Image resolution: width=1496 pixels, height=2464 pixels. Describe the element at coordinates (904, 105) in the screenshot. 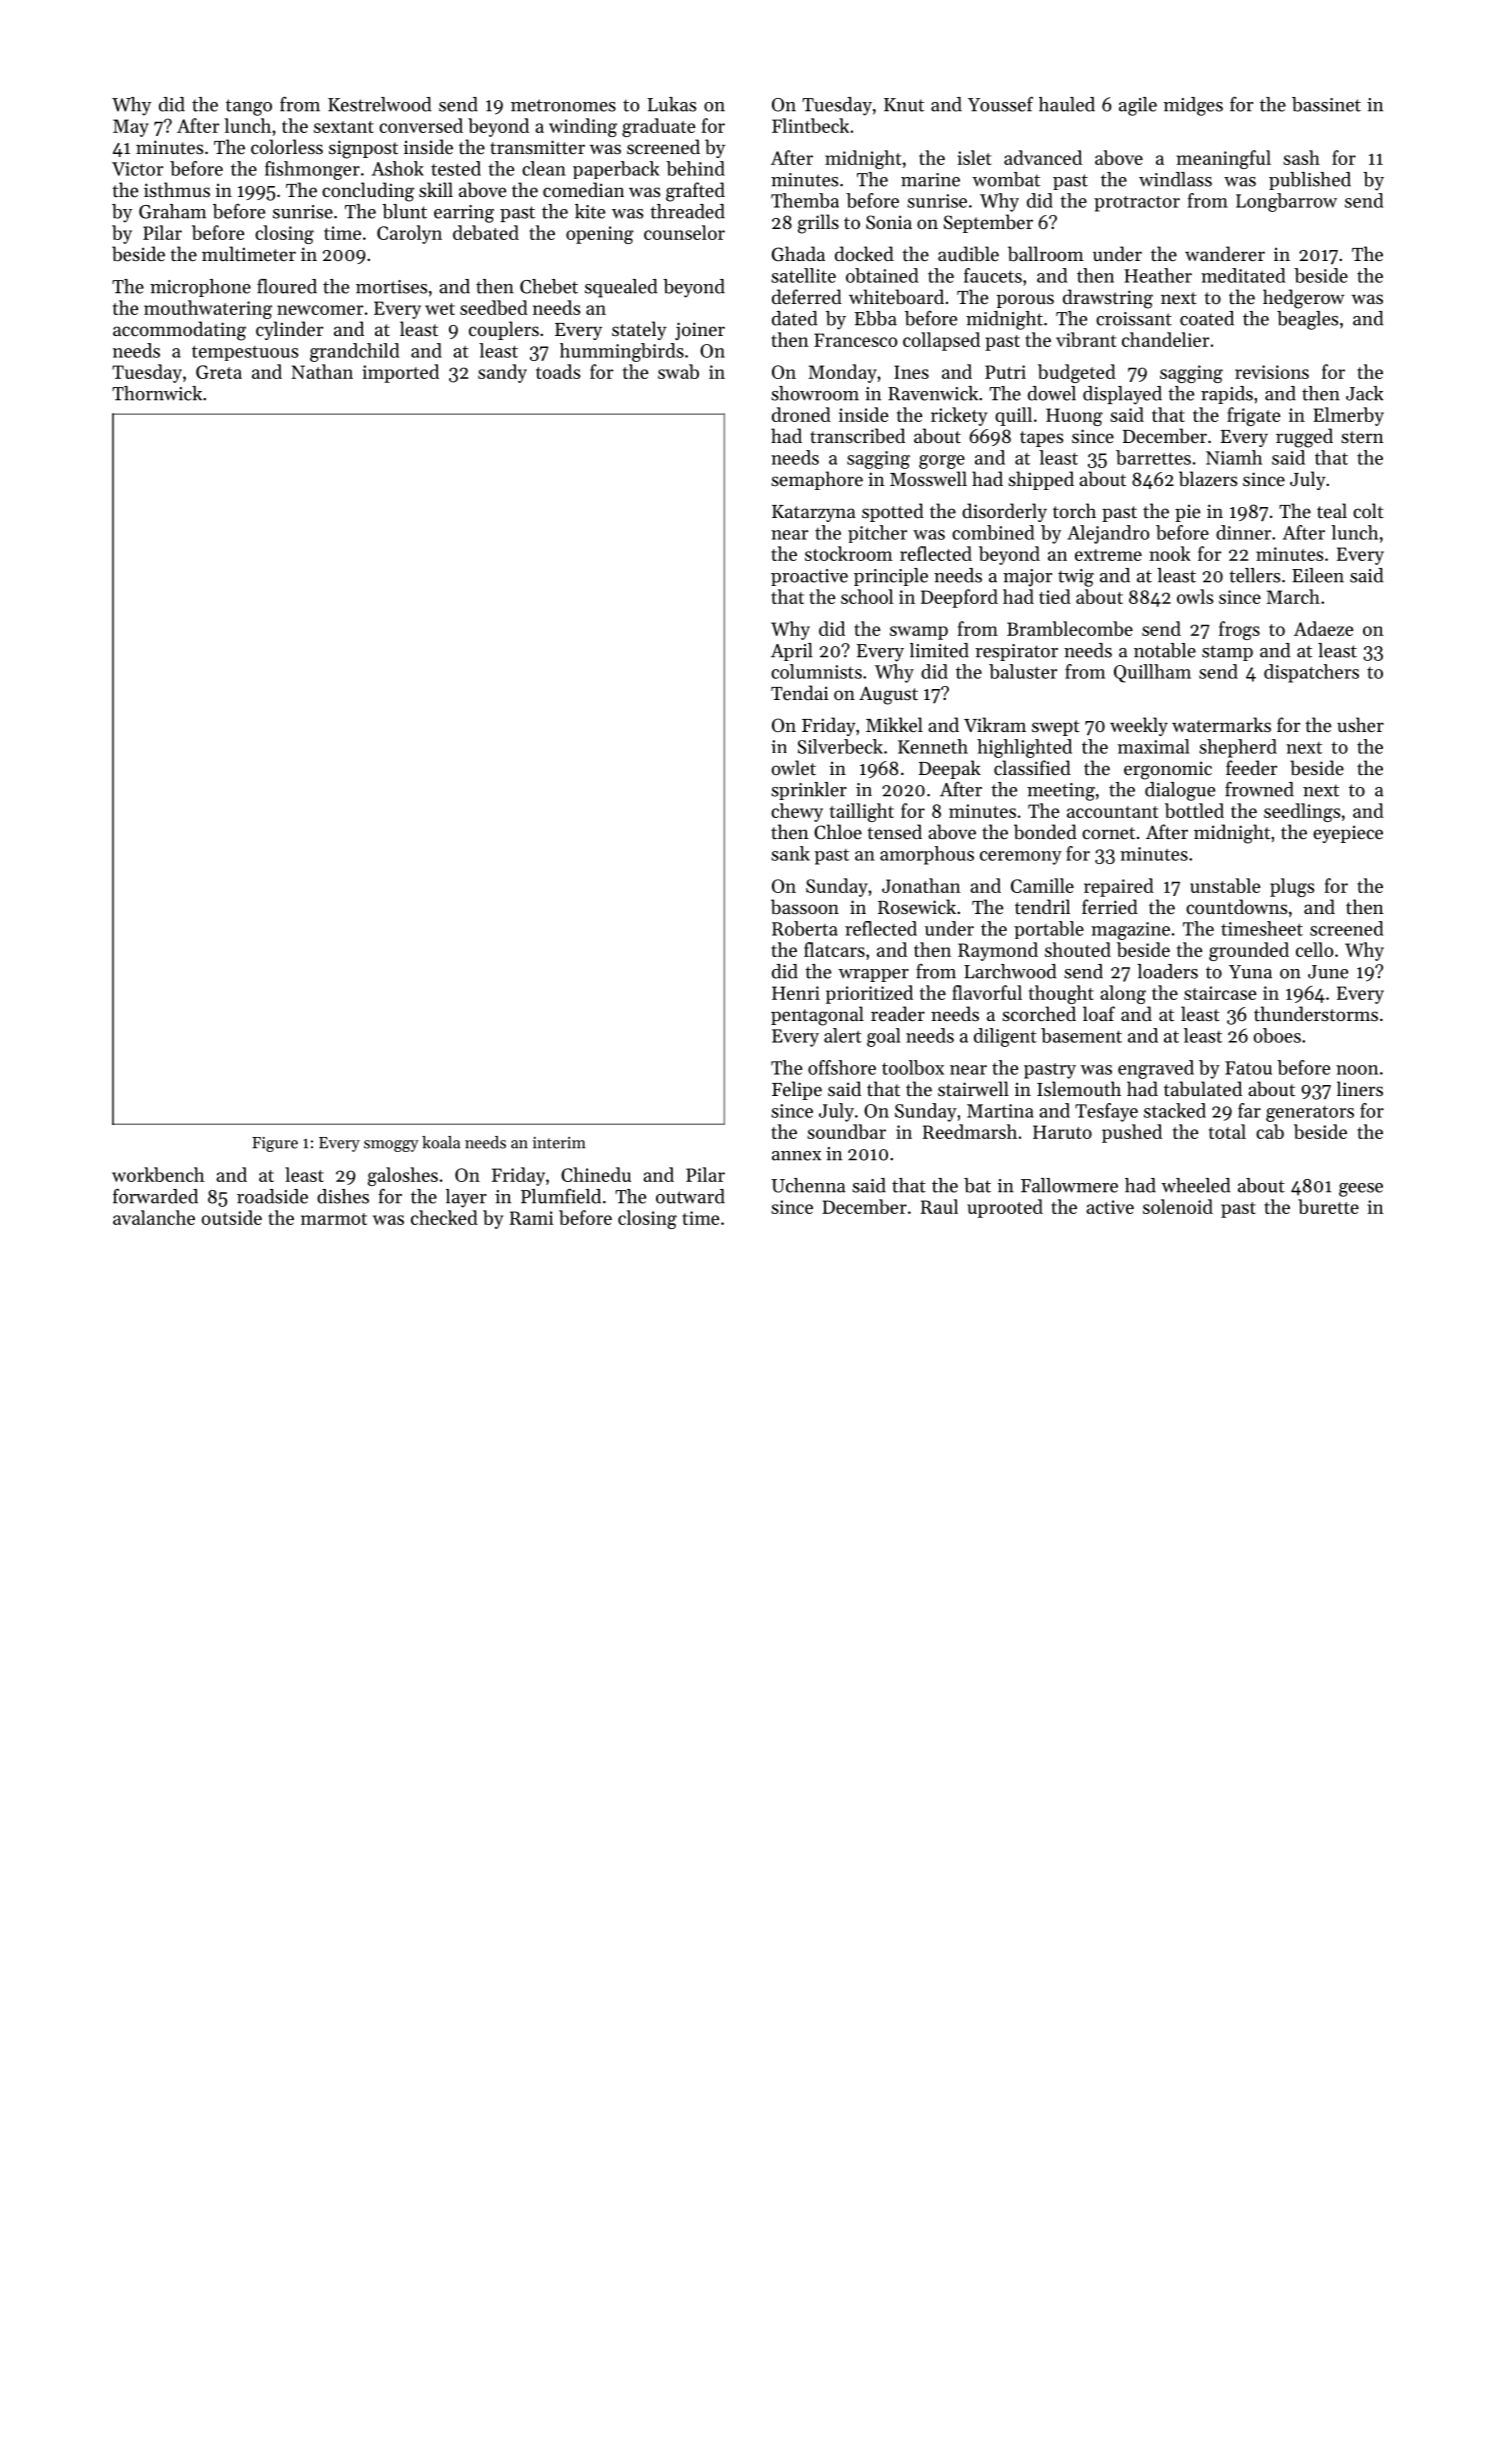

I see `Knut` at that location.
